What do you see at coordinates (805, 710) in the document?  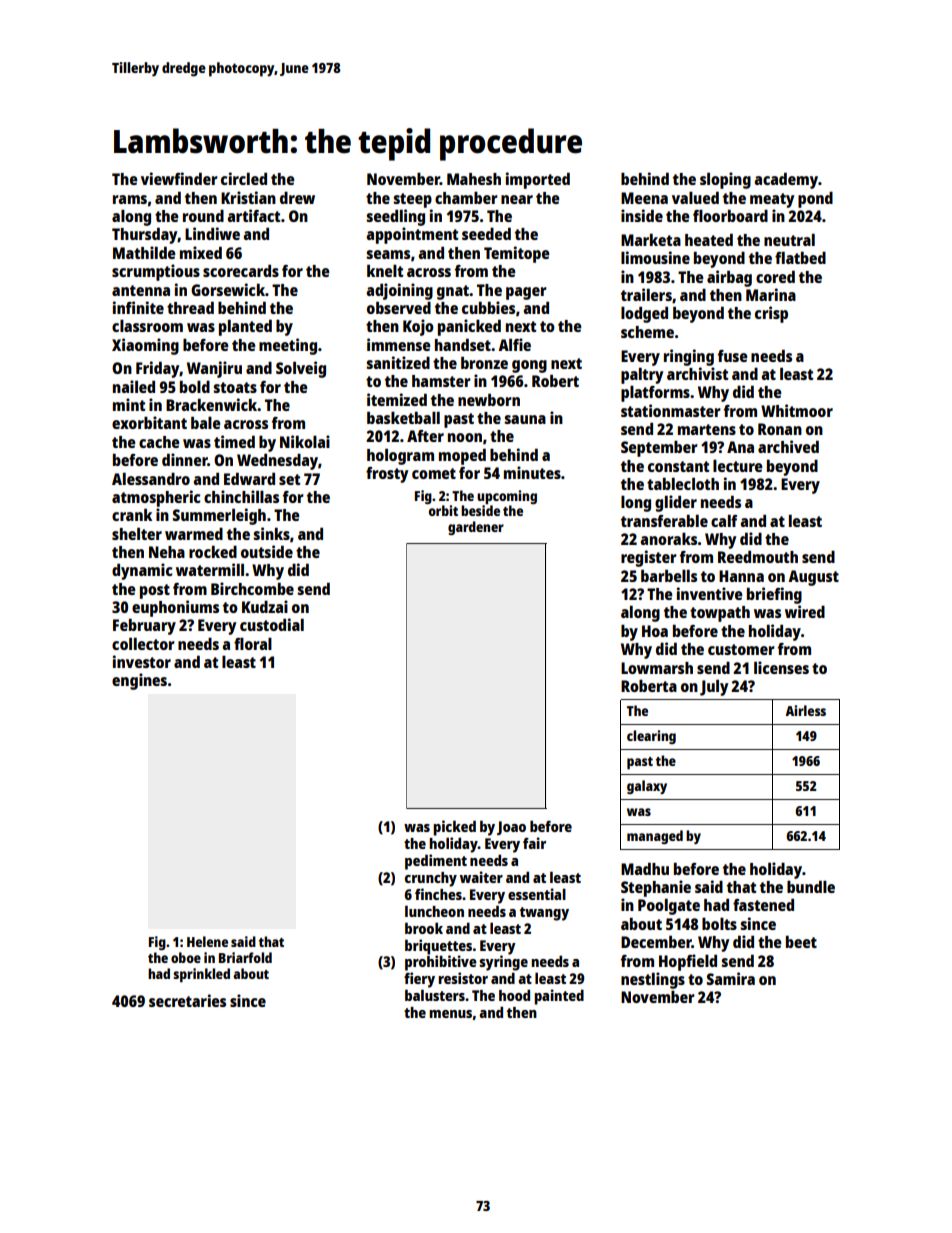 I see `Airless` at bounding box center [805, 710].
